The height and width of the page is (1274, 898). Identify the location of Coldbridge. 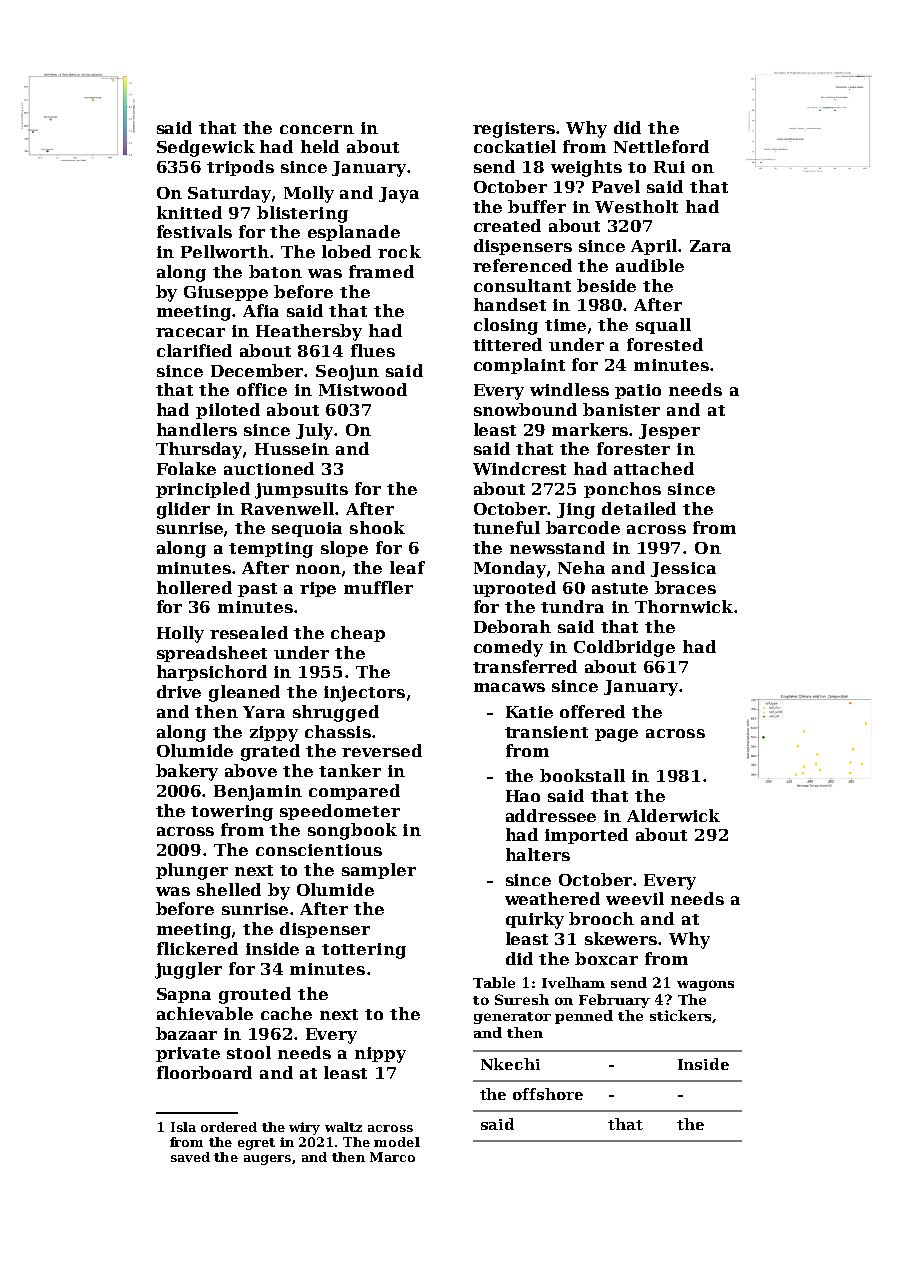
(624, 648).
